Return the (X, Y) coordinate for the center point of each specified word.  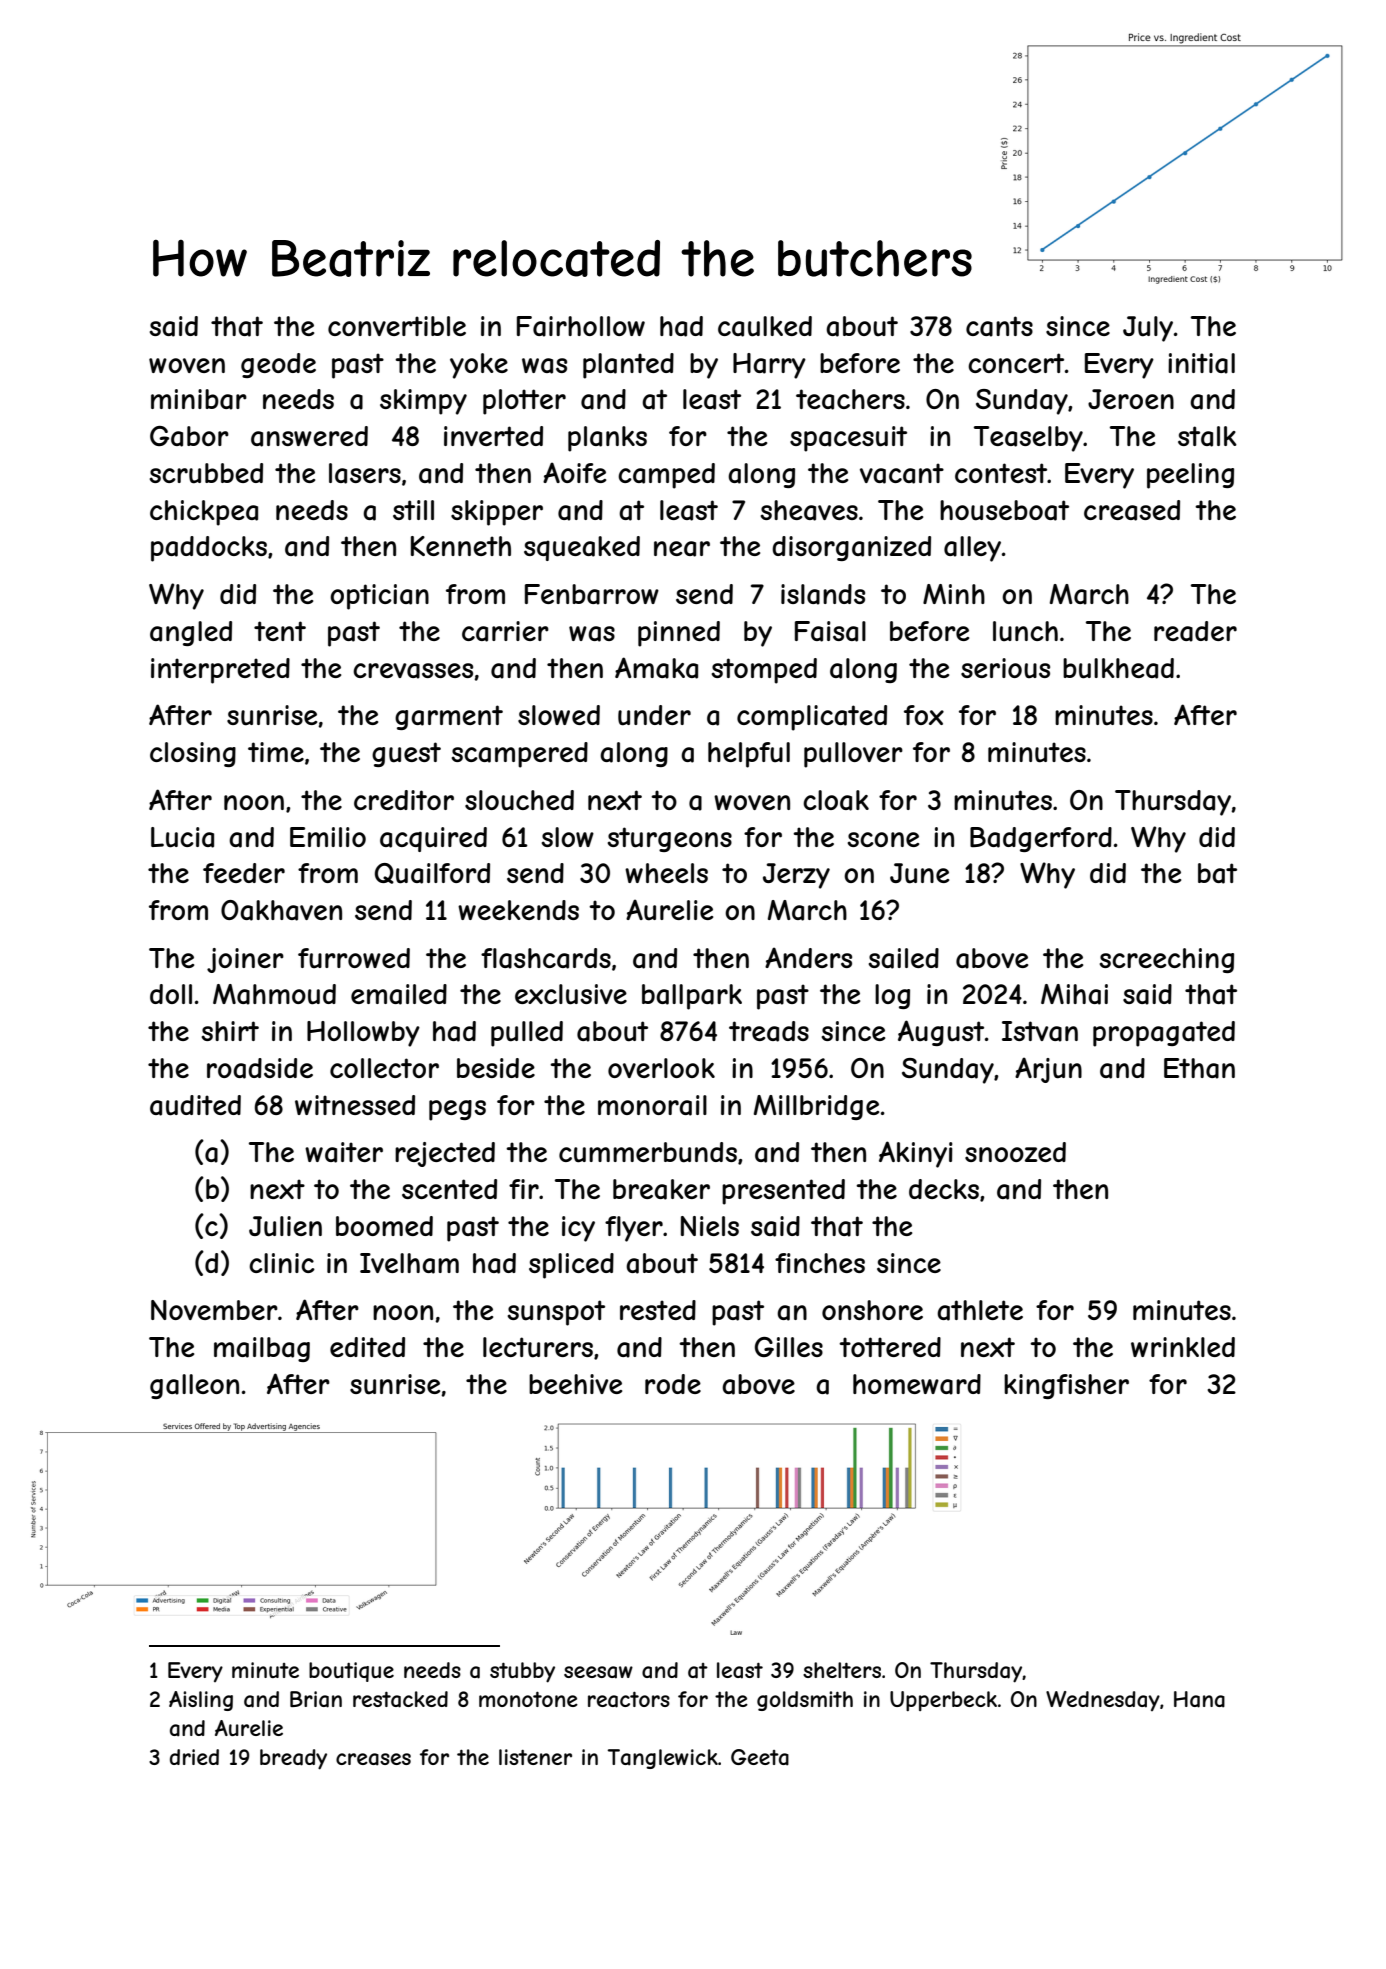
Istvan (1040, 1031)
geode (278, 365)
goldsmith (805, 1701)
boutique (351, 1672)
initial (1201, 363)
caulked (765, 326)
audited (195, 1105)
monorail (652, 1105)
